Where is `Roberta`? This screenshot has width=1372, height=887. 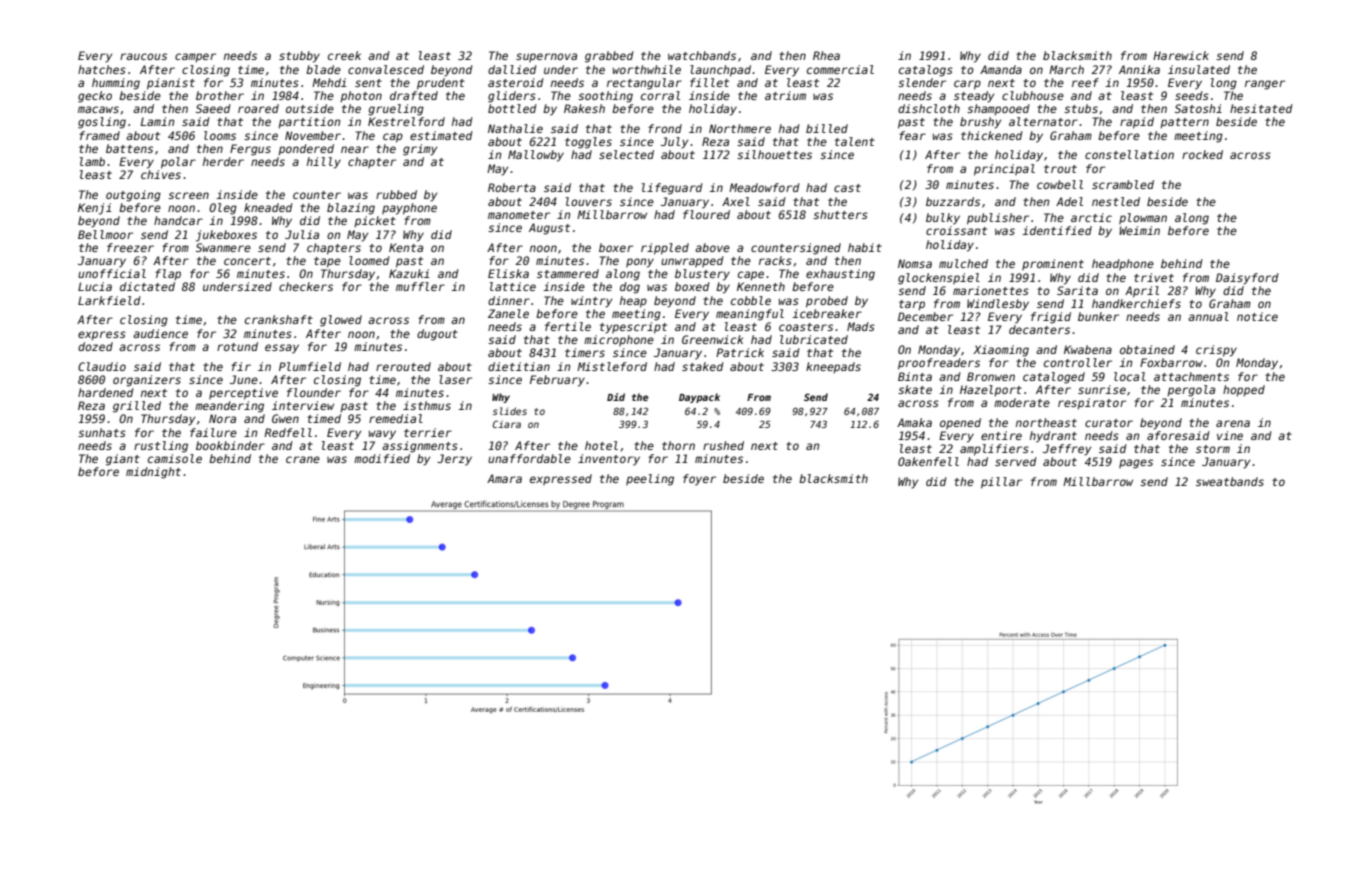 Roberta is located at coordinates (512, 187).
